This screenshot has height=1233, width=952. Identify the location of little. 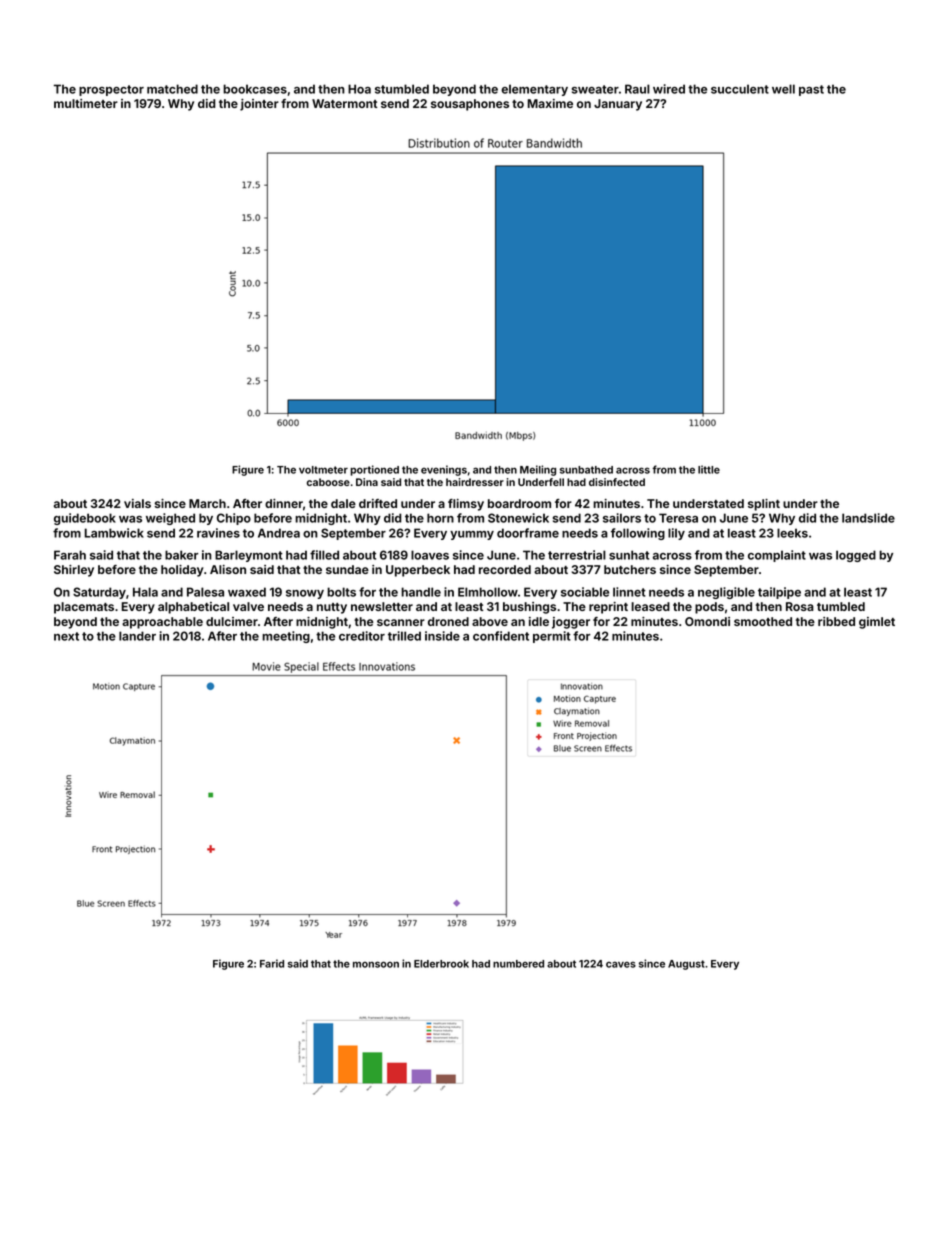
(709, 469).
